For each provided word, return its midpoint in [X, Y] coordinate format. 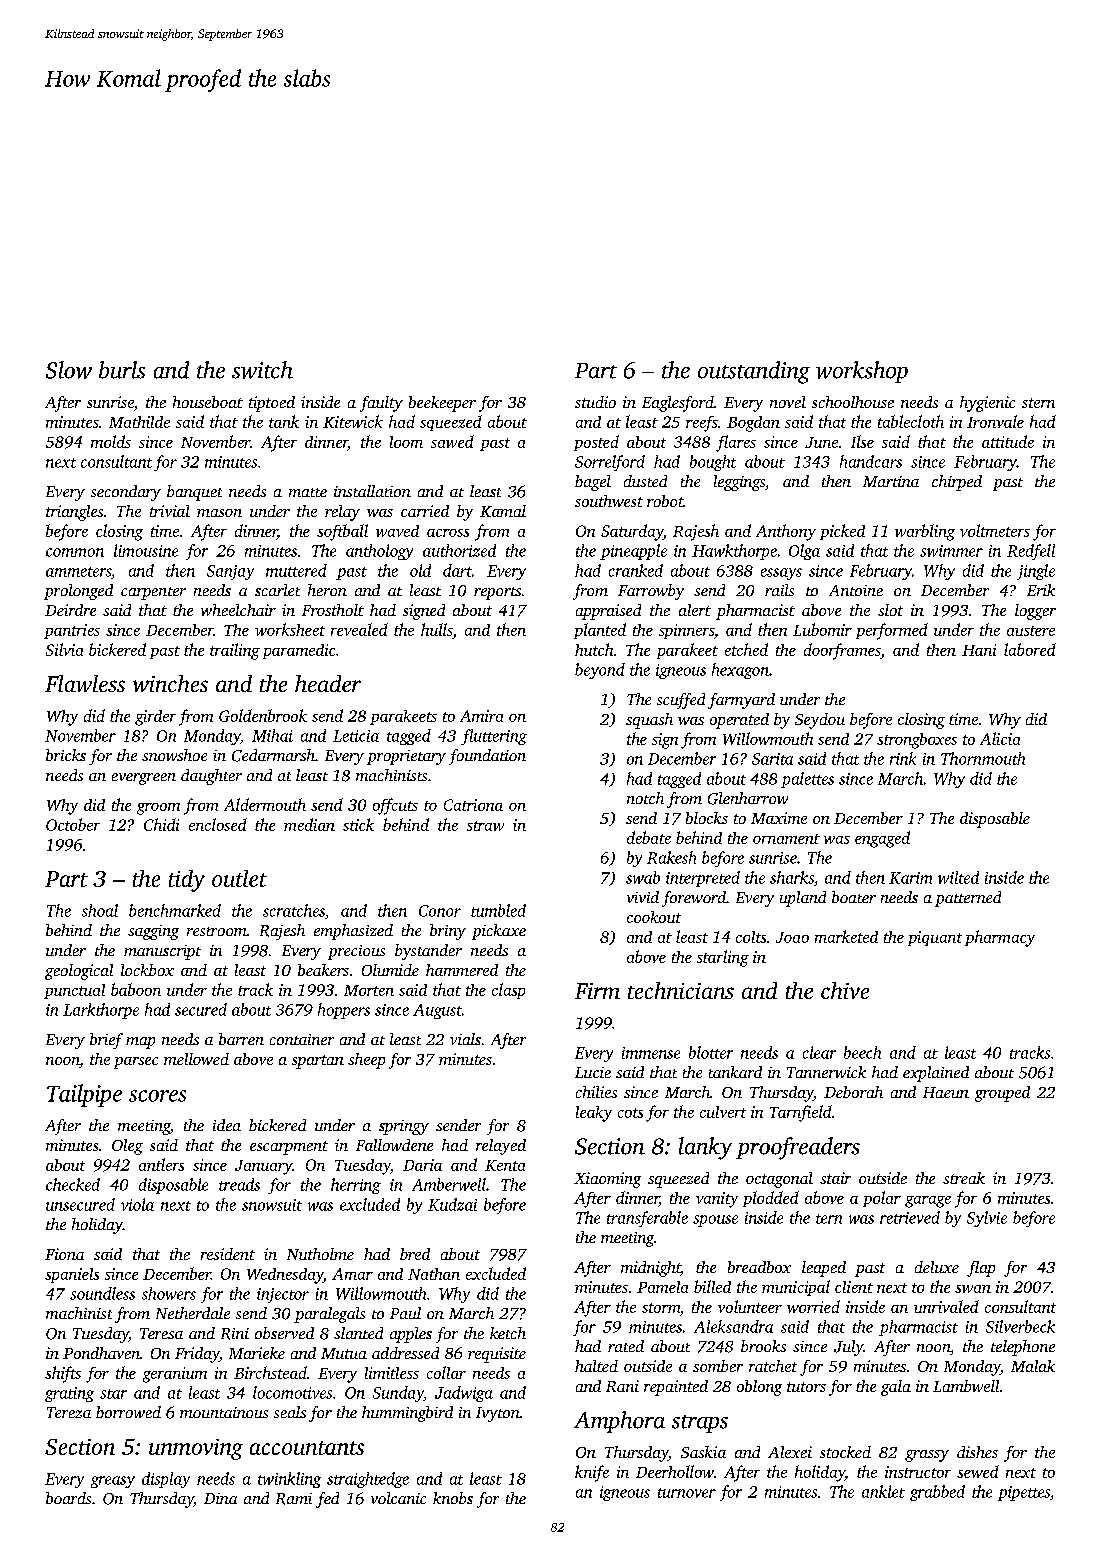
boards [68, 1498]
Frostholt [333, 610]
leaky [594, 1114]
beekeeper [442, 404]
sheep [366, 1061]
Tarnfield [801, 1113]
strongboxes [917, 741]
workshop [862, 372]
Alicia [1000, 738]
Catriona [473, 805]
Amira [481, 716]
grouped [1002, 1094]
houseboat [208, 402]
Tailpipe [84, 1095]
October [73, 824]
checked [73, 1184]
